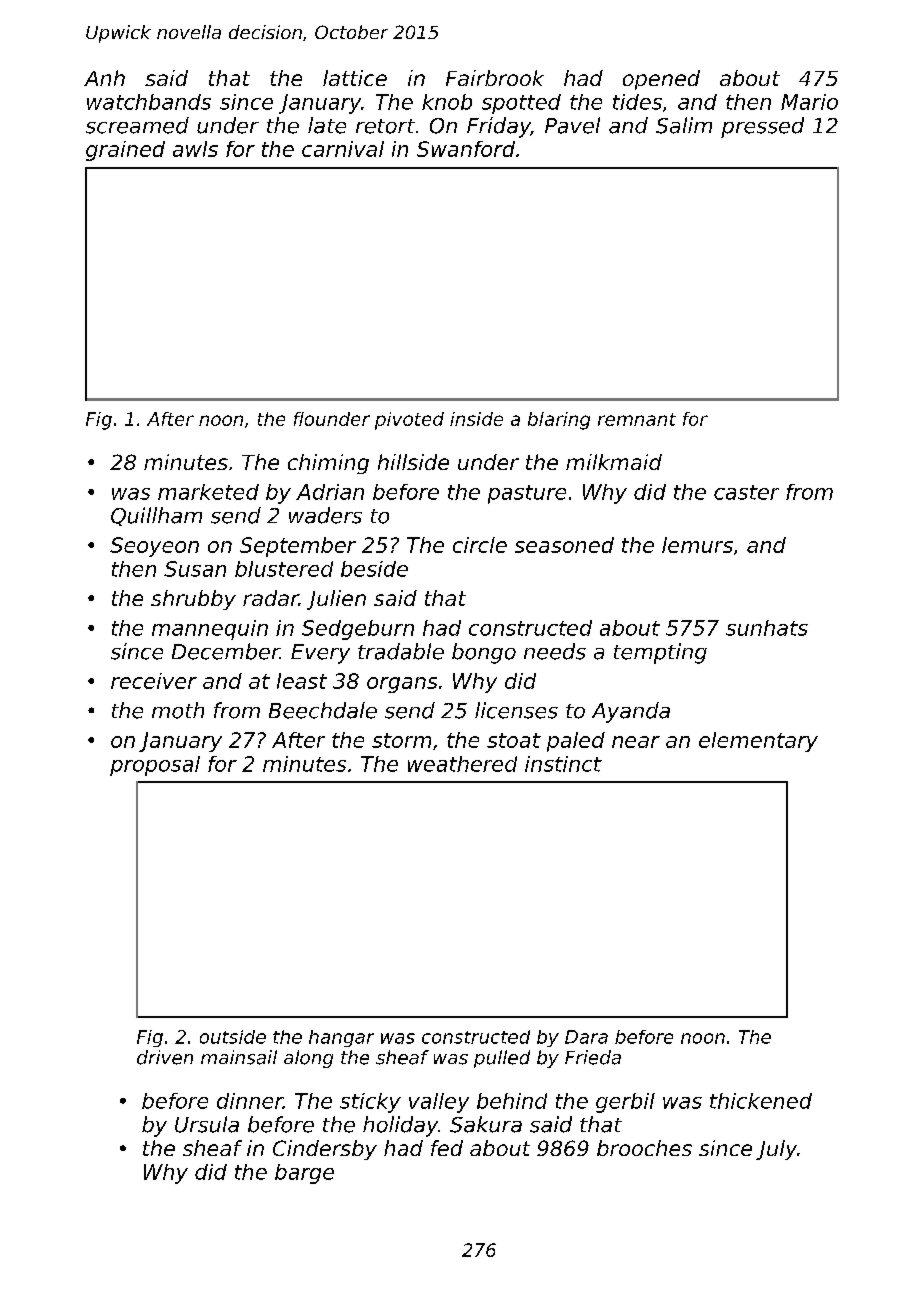 The width and height of the image is (924, 1311). What do you see at coordinates (401, 740) in the image?
I see `storm` at bounding box center [401, 740].
